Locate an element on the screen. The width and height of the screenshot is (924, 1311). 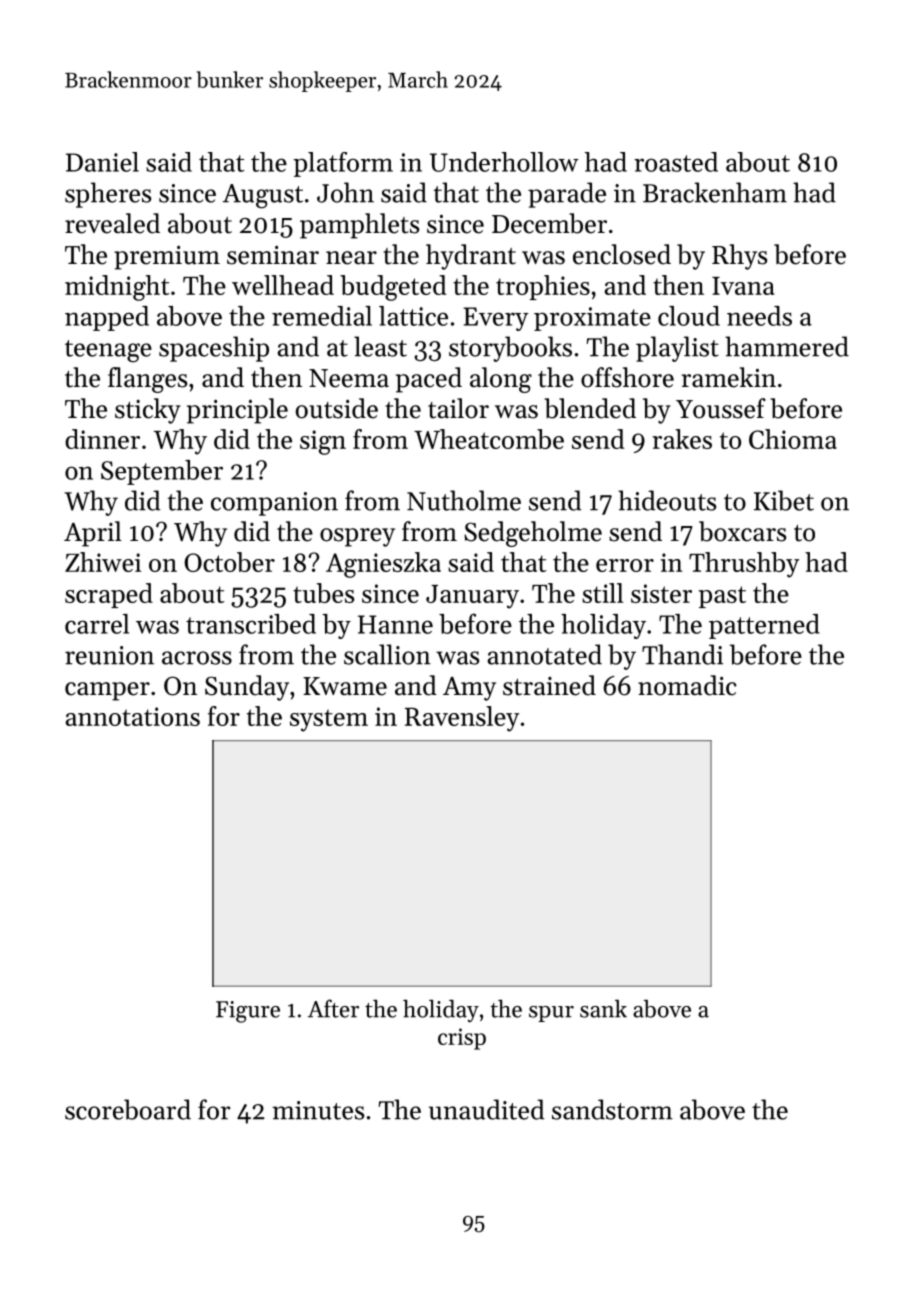
hammered is located at coordinates (787, 346).
